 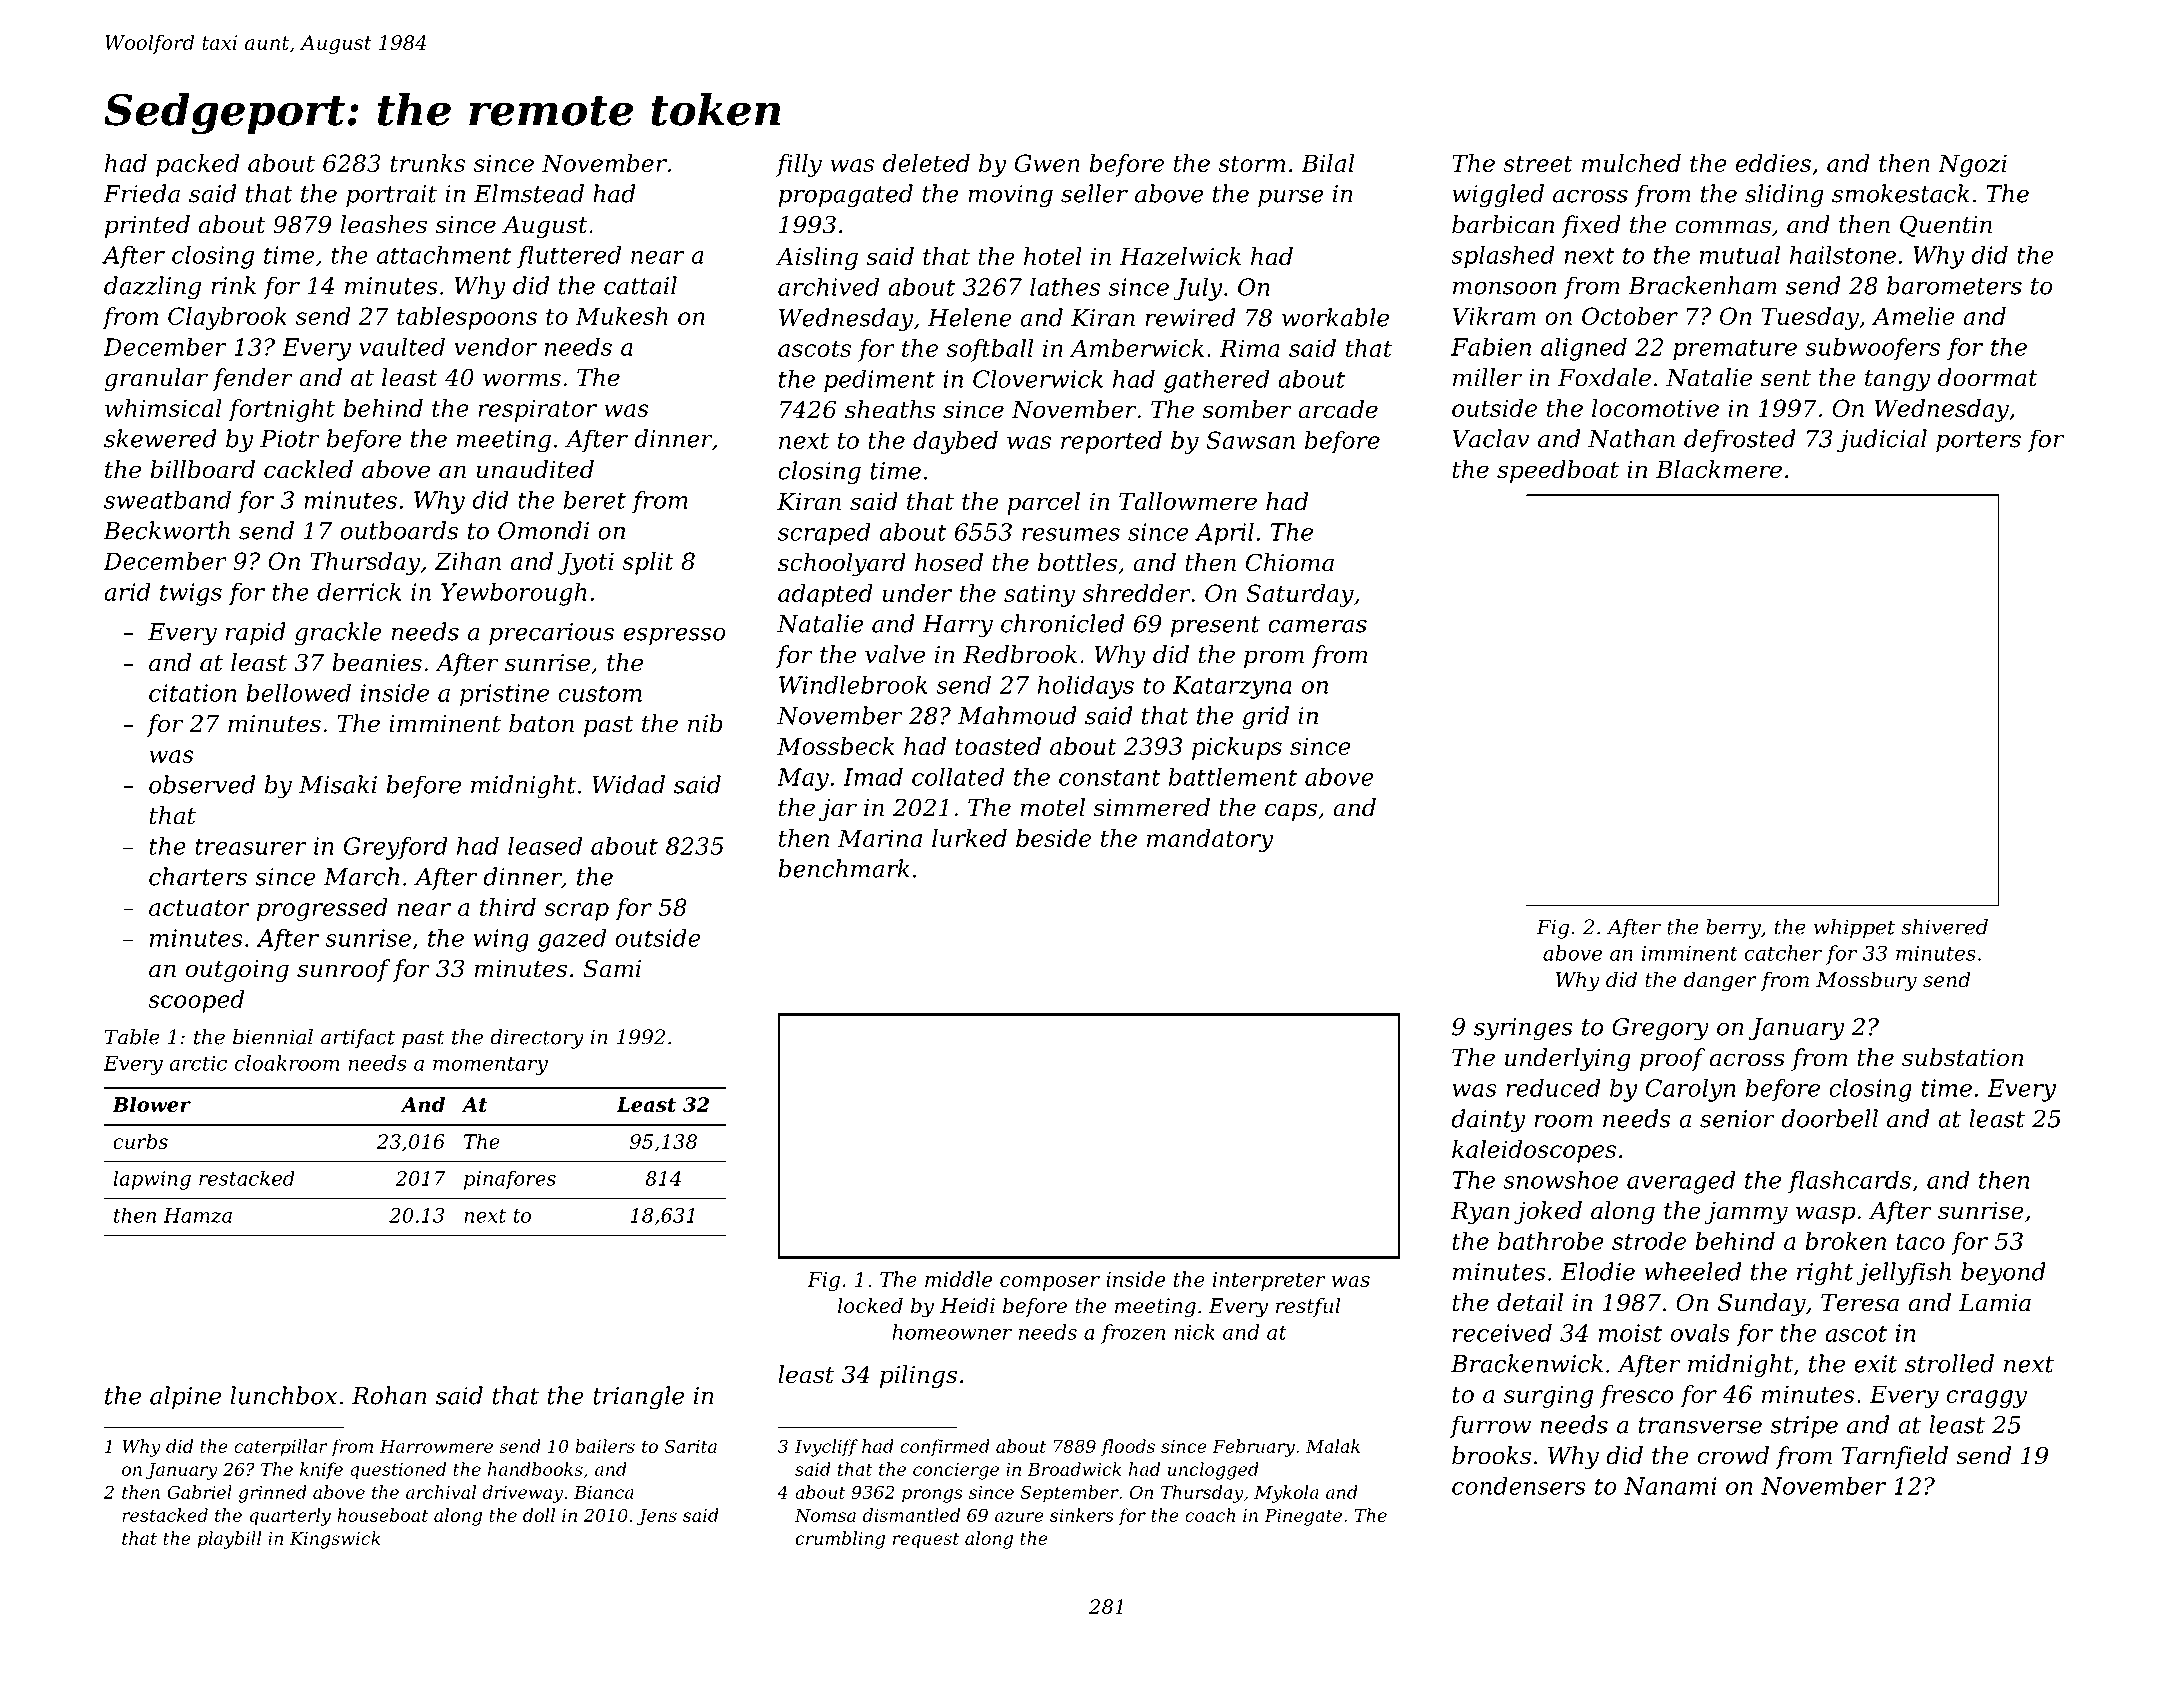 What do you see at coordinates (958, 1279) in the screenshot?
I see `middle` at bounding box center [958, 1279].
